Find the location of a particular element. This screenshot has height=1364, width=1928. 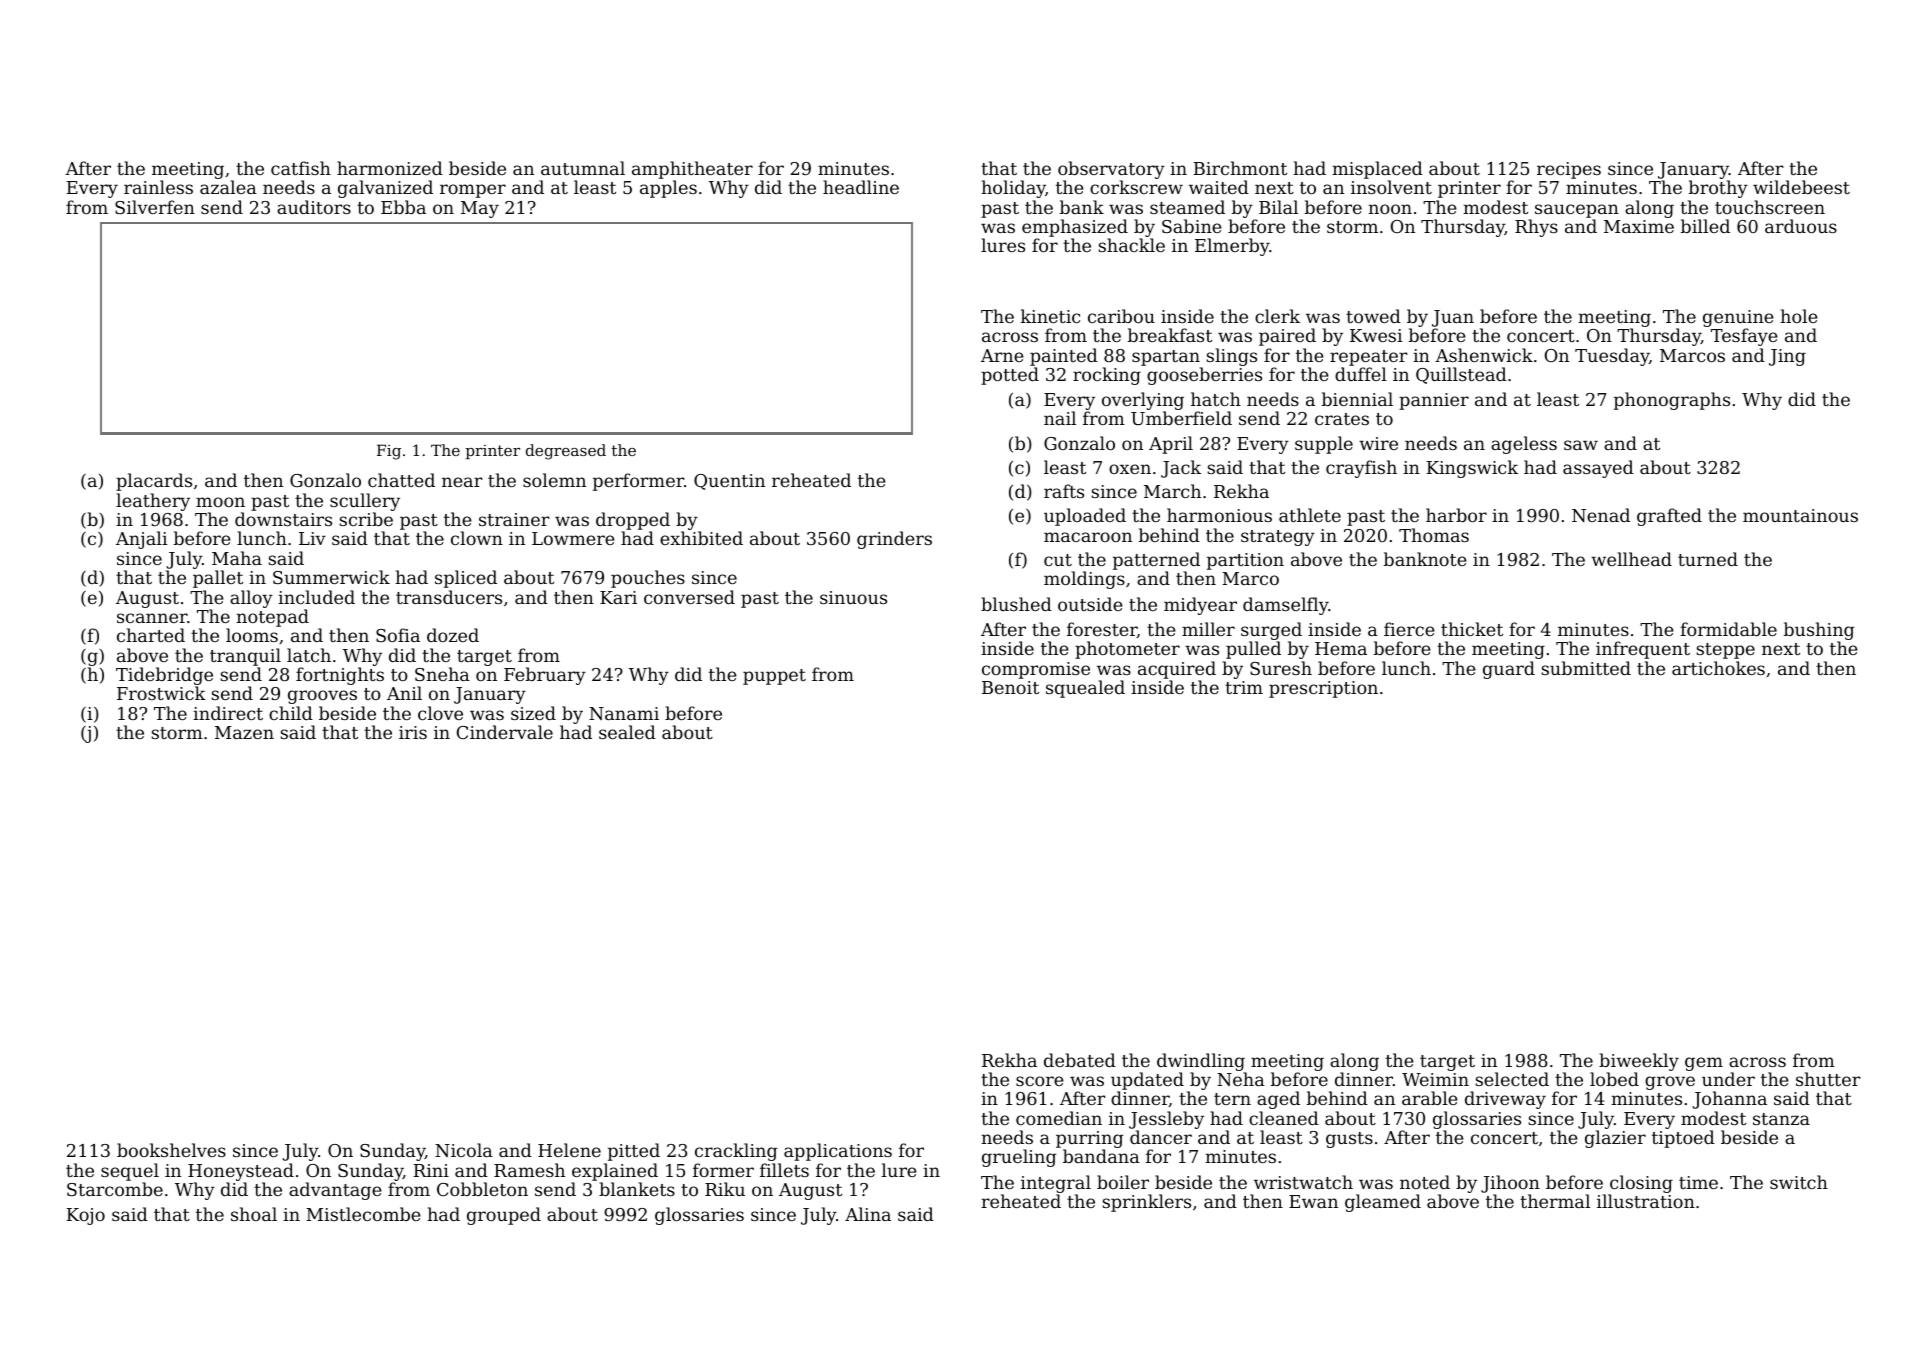

rainless is located at coordinates (158, 187).
